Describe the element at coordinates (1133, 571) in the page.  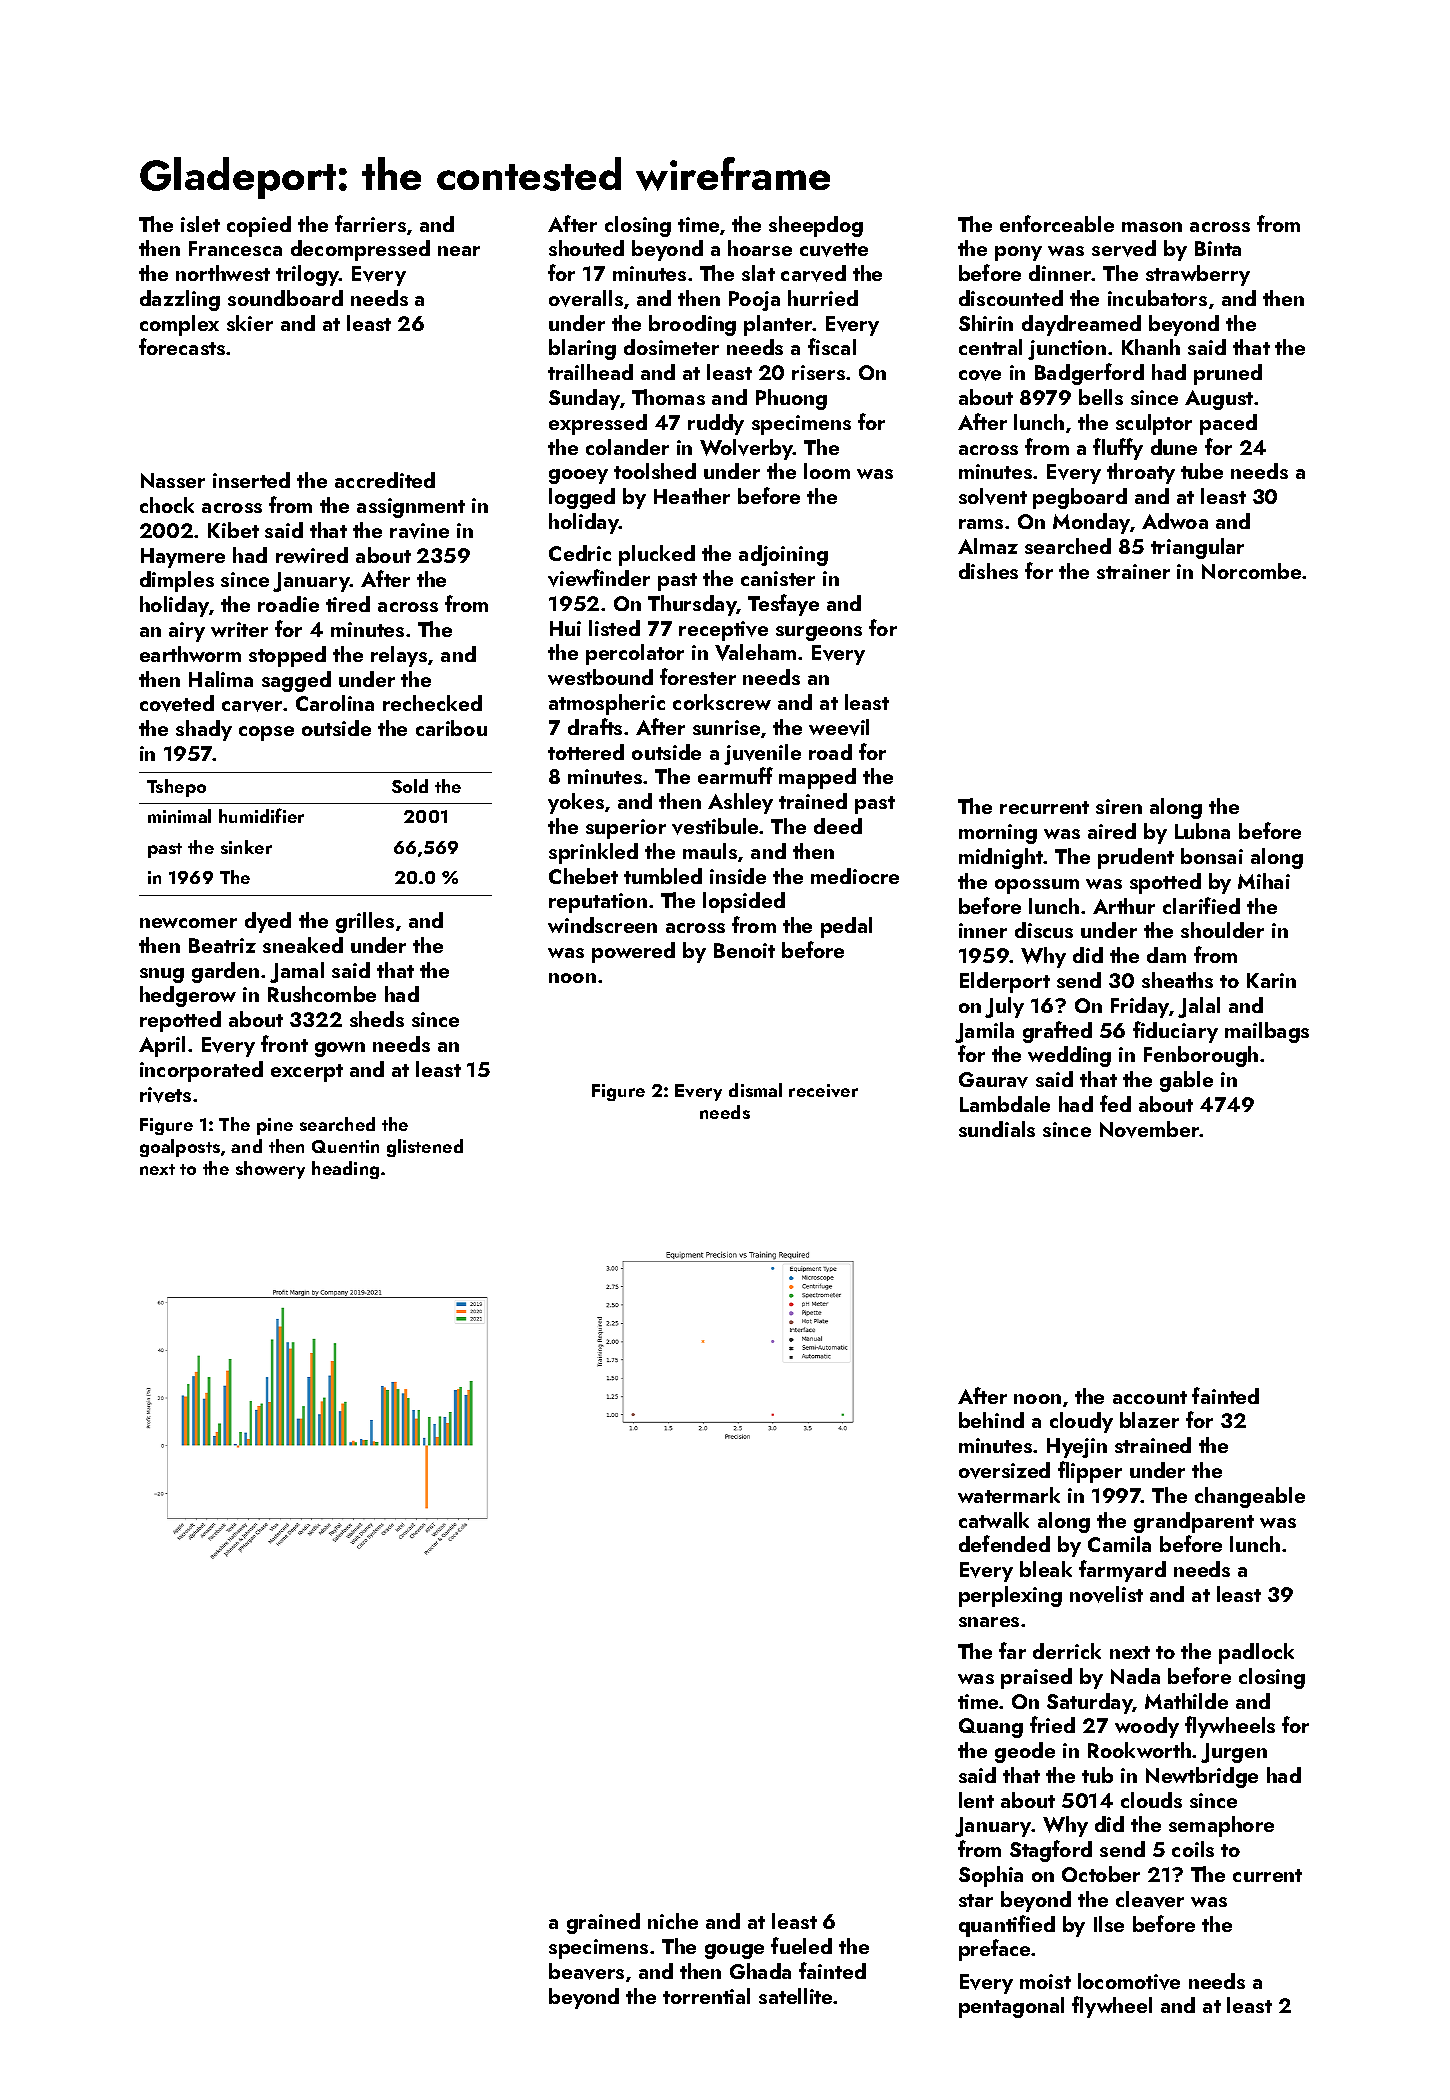
I see `strainer` at that location.
